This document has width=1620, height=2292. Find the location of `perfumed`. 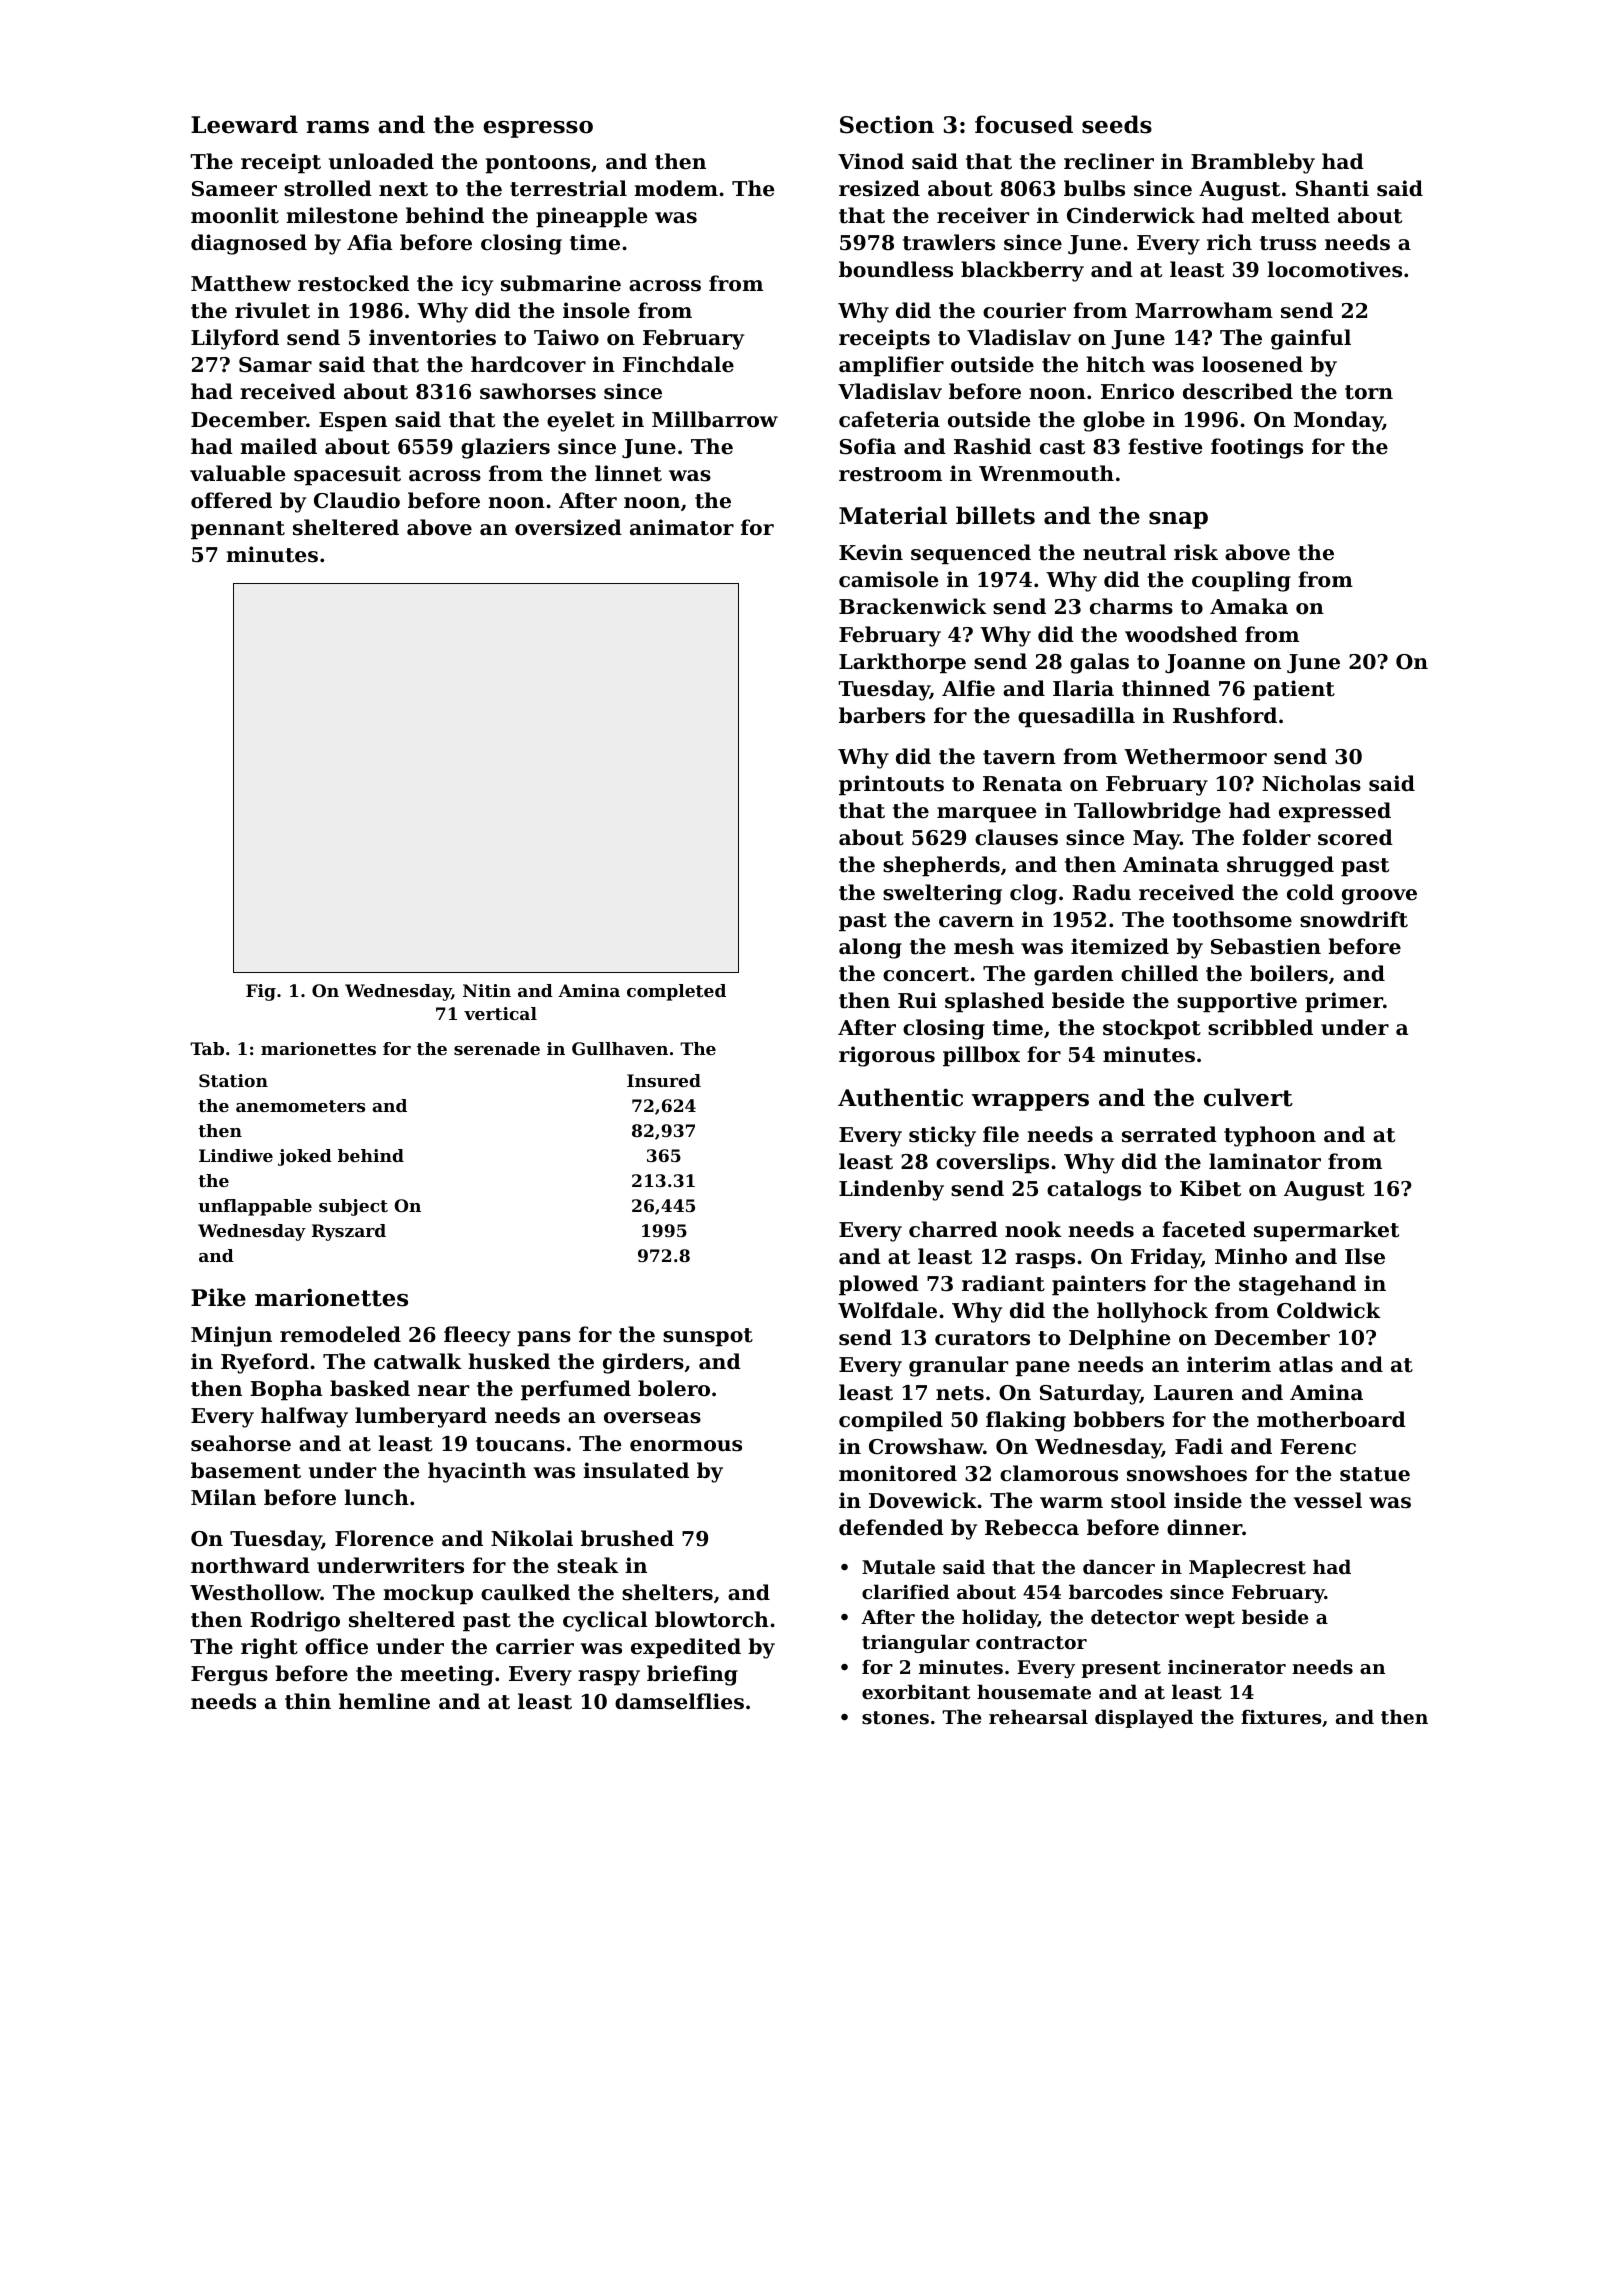

perfumed is located at coordinates (576, 1390).
